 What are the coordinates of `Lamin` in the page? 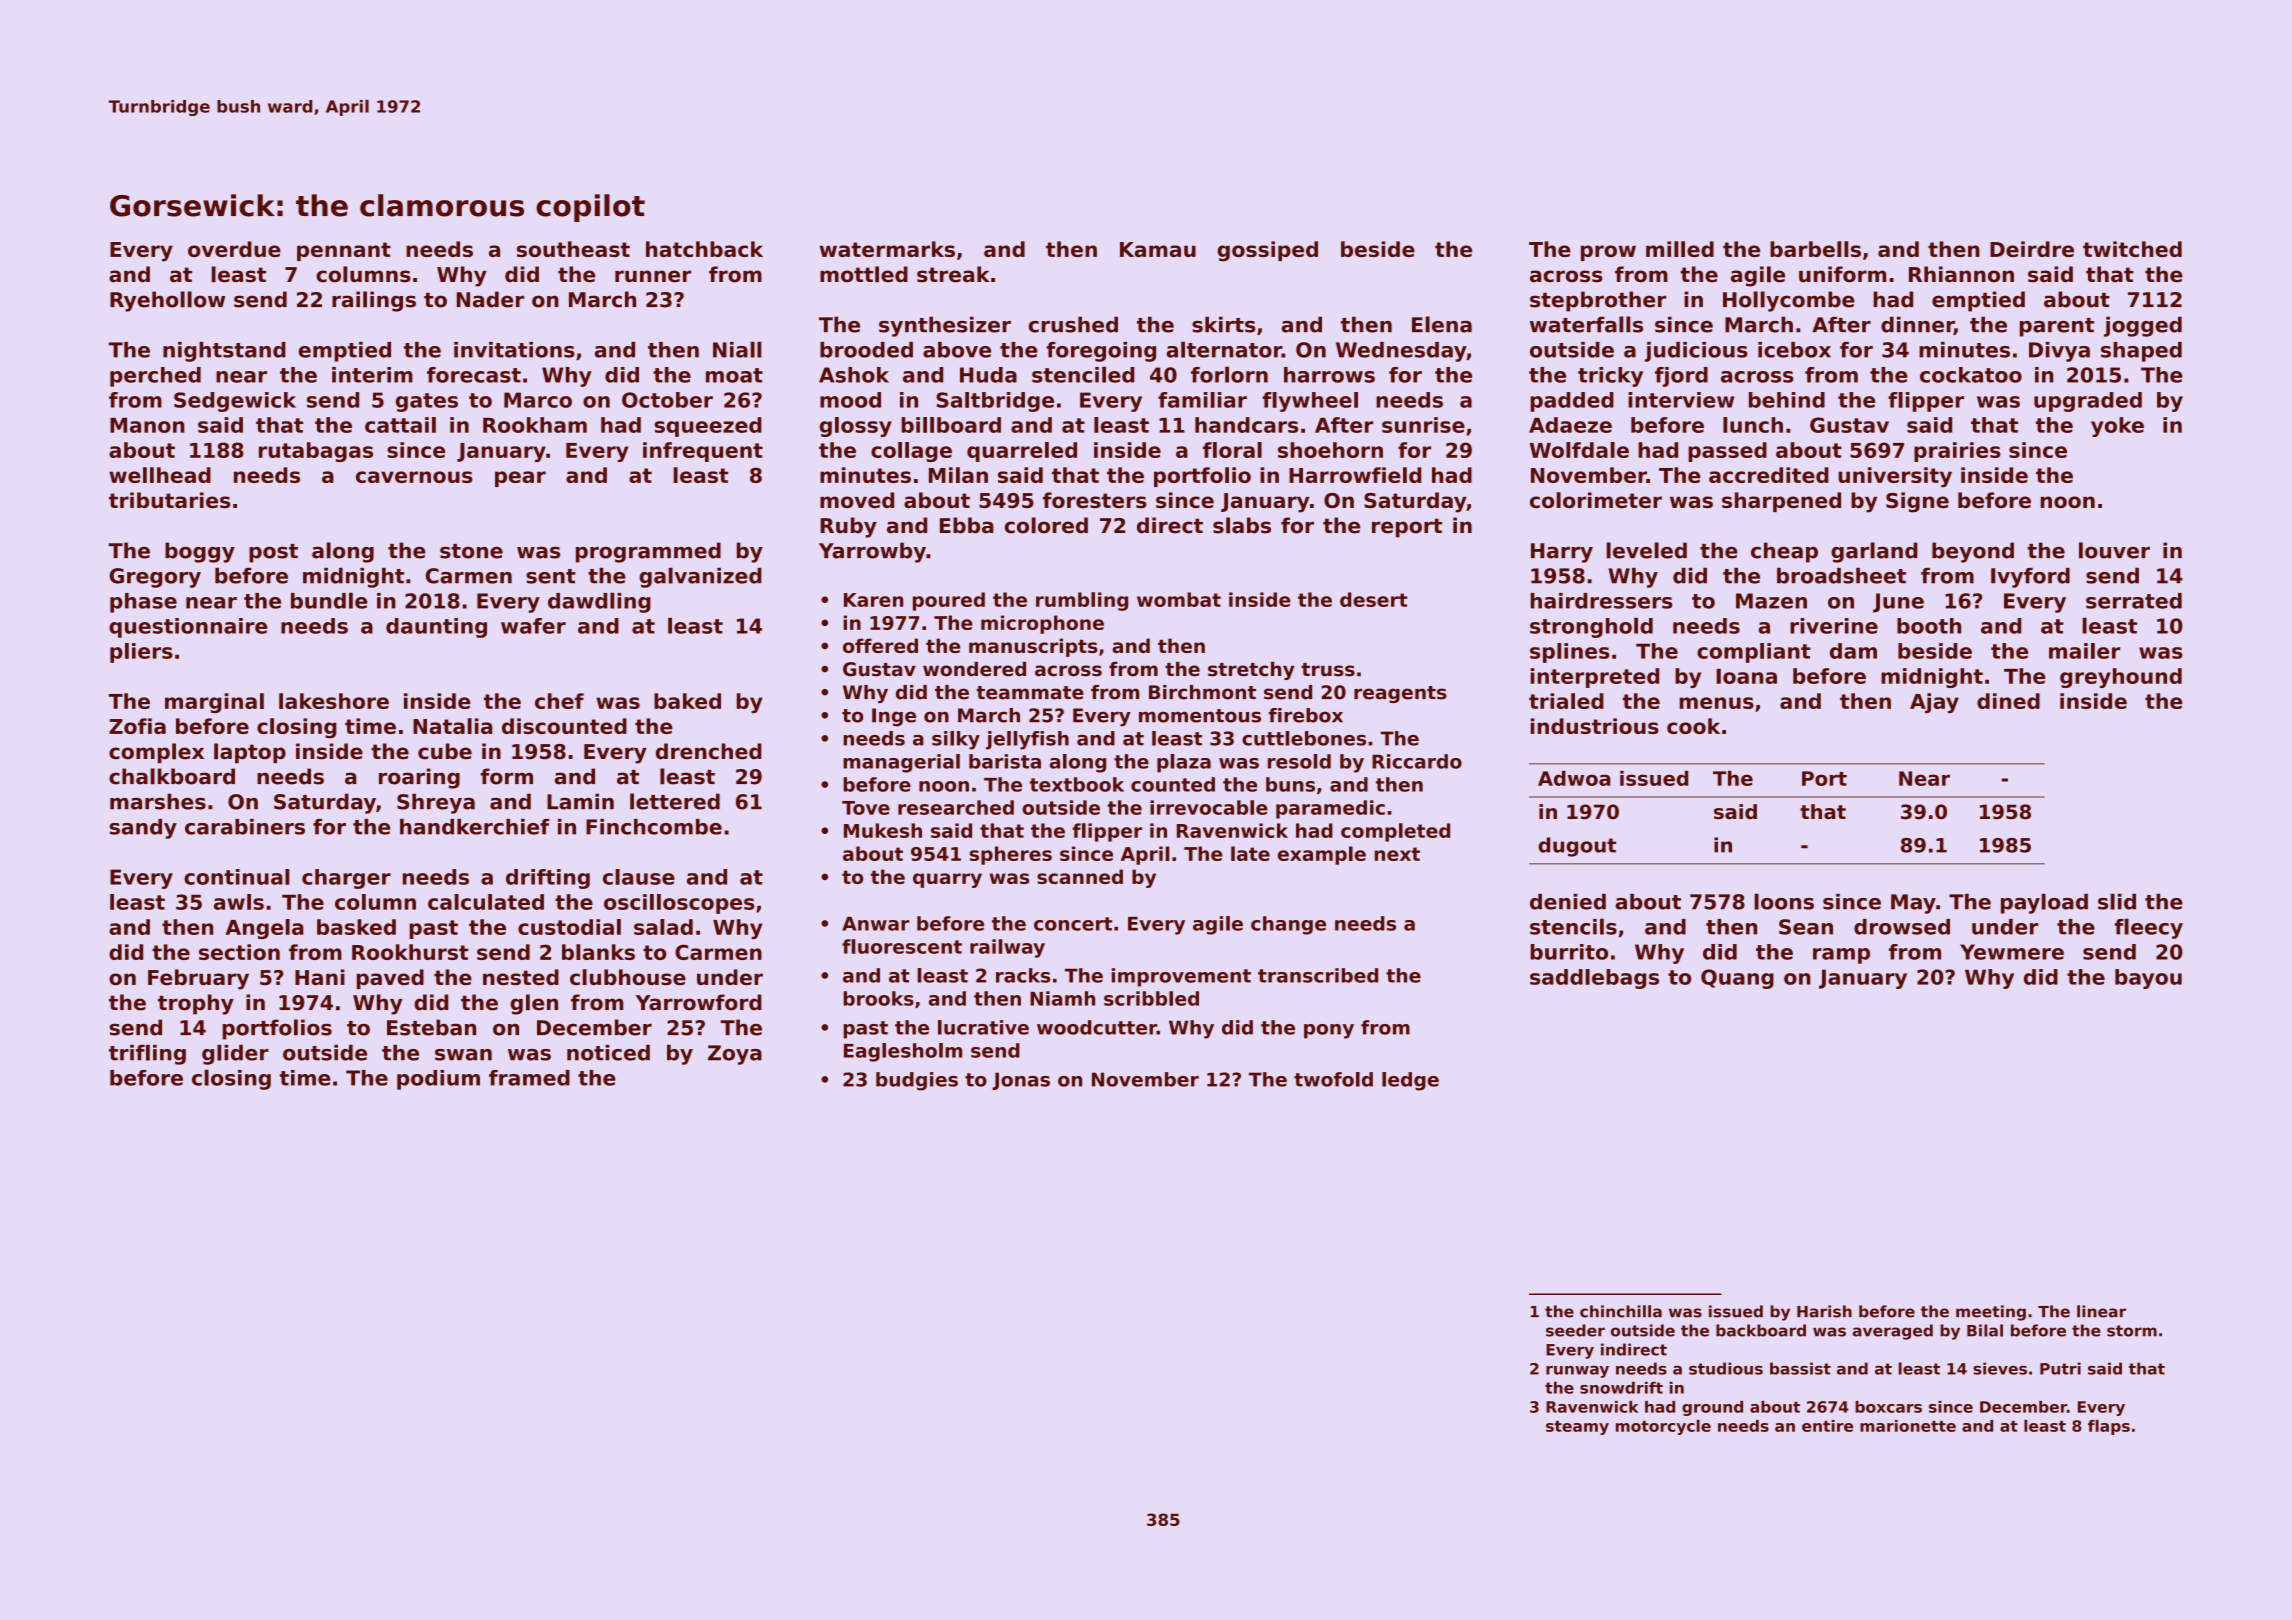 It's located at (580, 801).
